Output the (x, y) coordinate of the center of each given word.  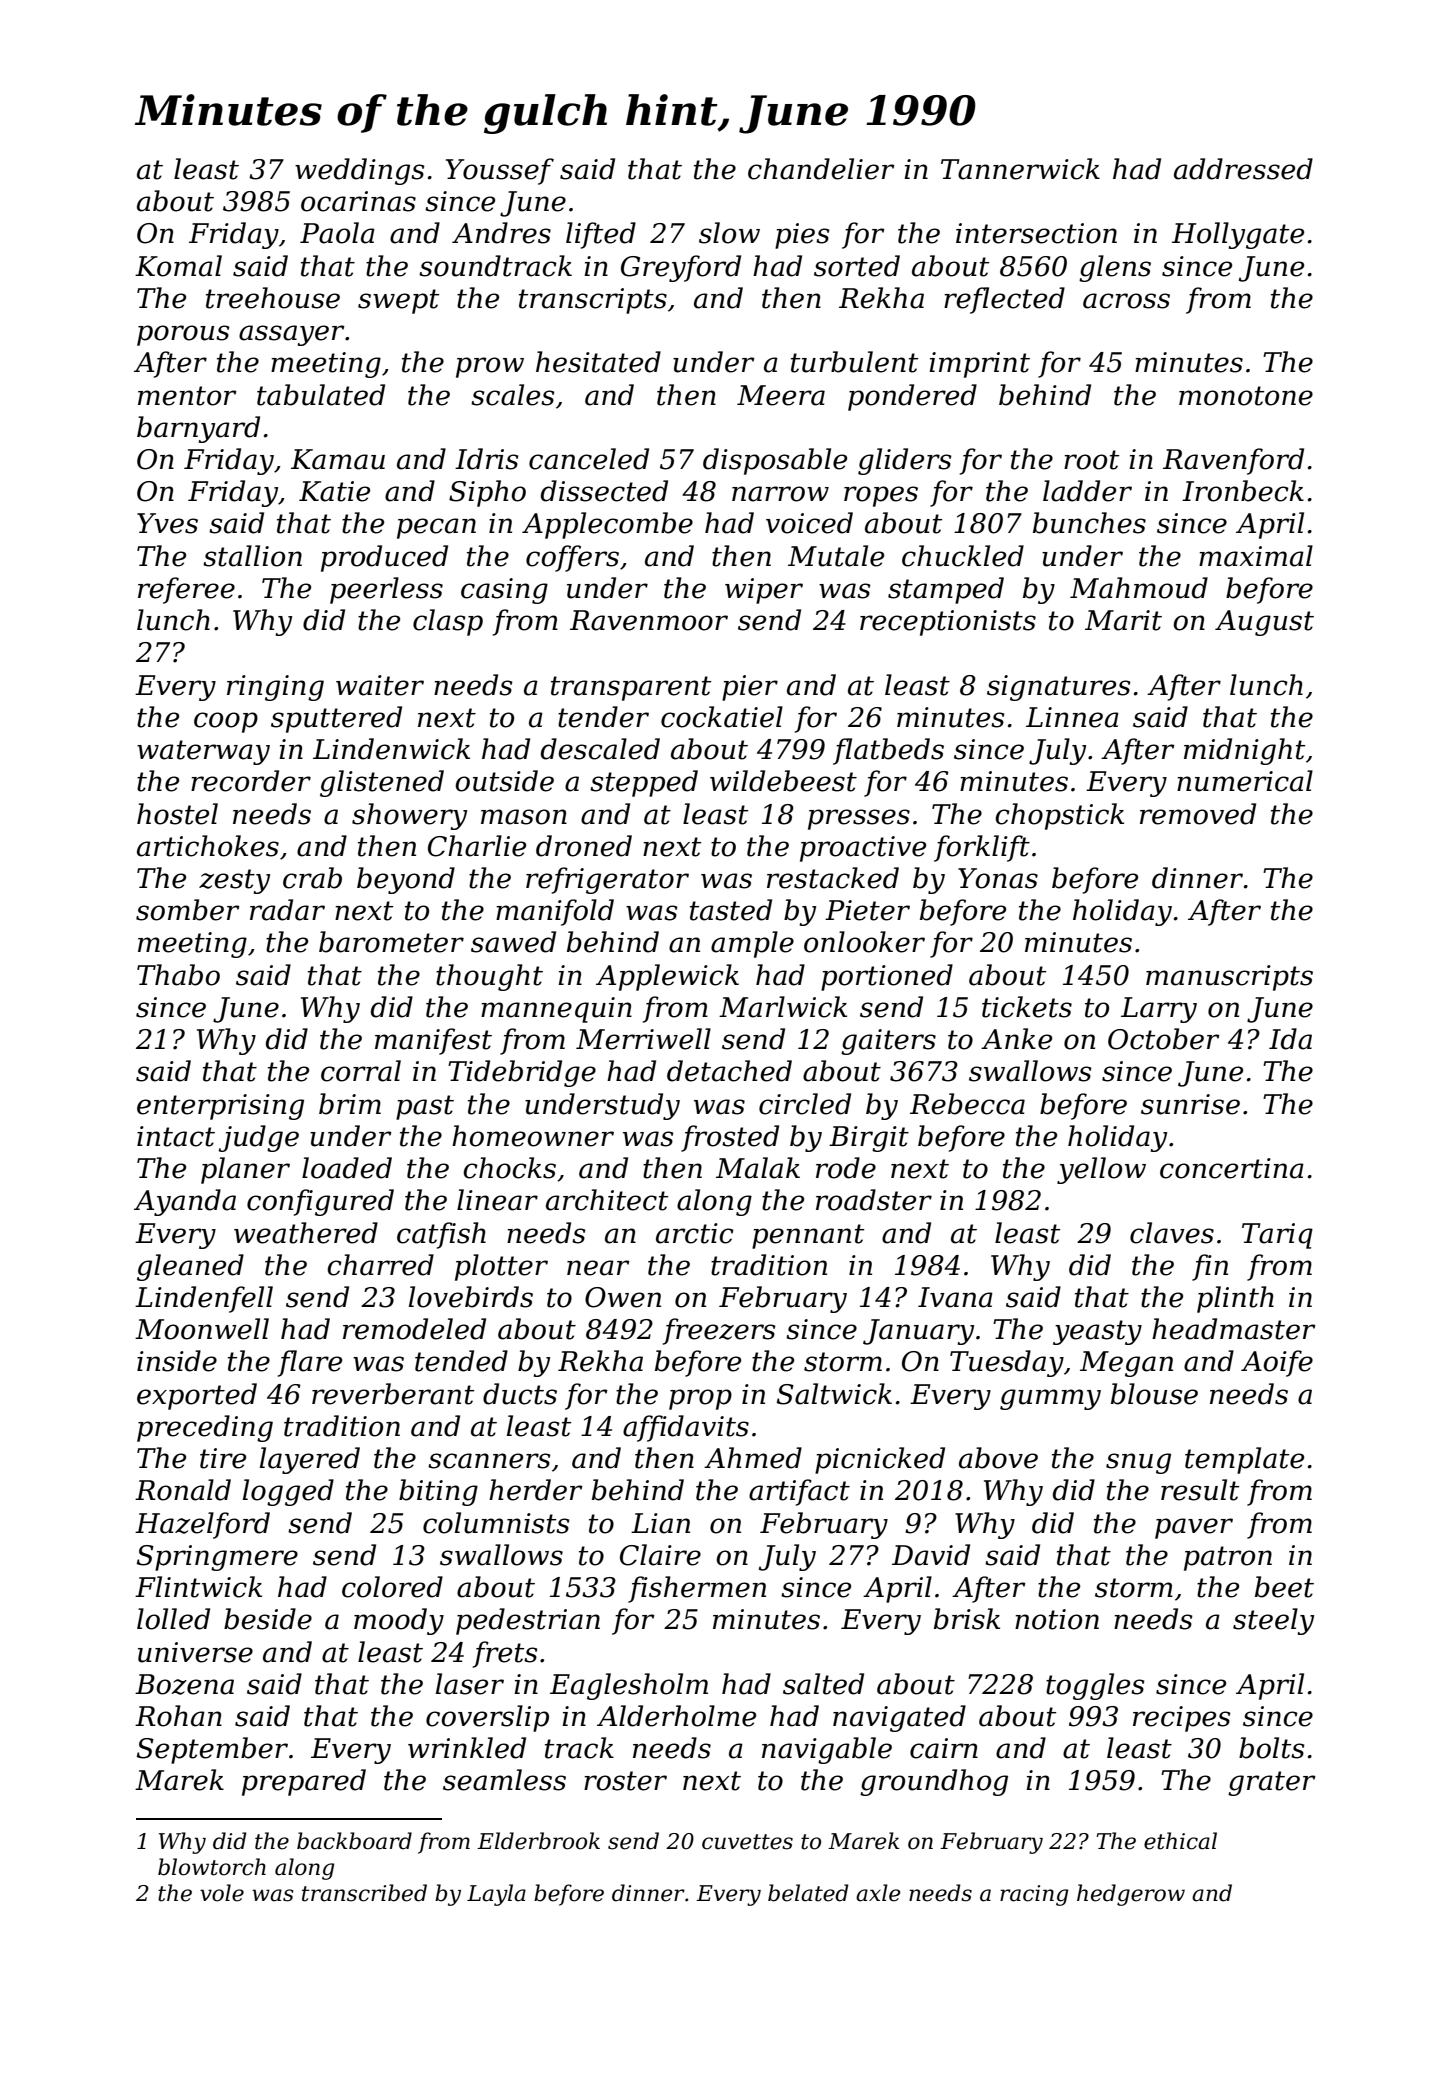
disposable (775, 461)
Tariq (1277, 1236)
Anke (1016, 1039)
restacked (833, 878)
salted (823, 1684)
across (1126, 301)
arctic (695, 1233)
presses (859, 819)
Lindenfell (204, 1299)
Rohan (178, 1716)
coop (226, 722)
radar (287, 910)
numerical (1245, 781)
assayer (292, 335)
